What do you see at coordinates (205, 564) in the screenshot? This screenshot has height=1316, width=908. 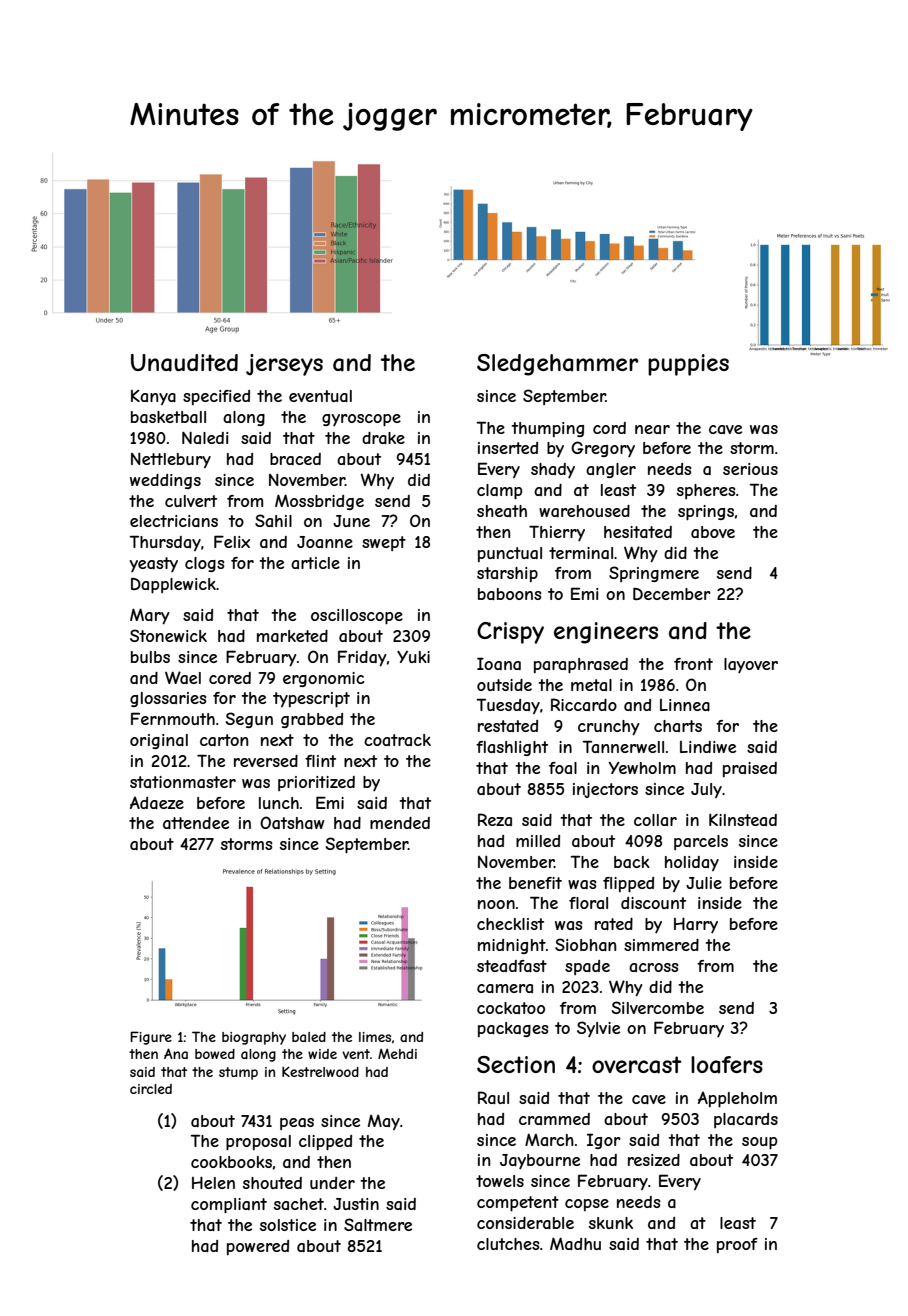 I see `clogs` at bounding box center [205, 564].
